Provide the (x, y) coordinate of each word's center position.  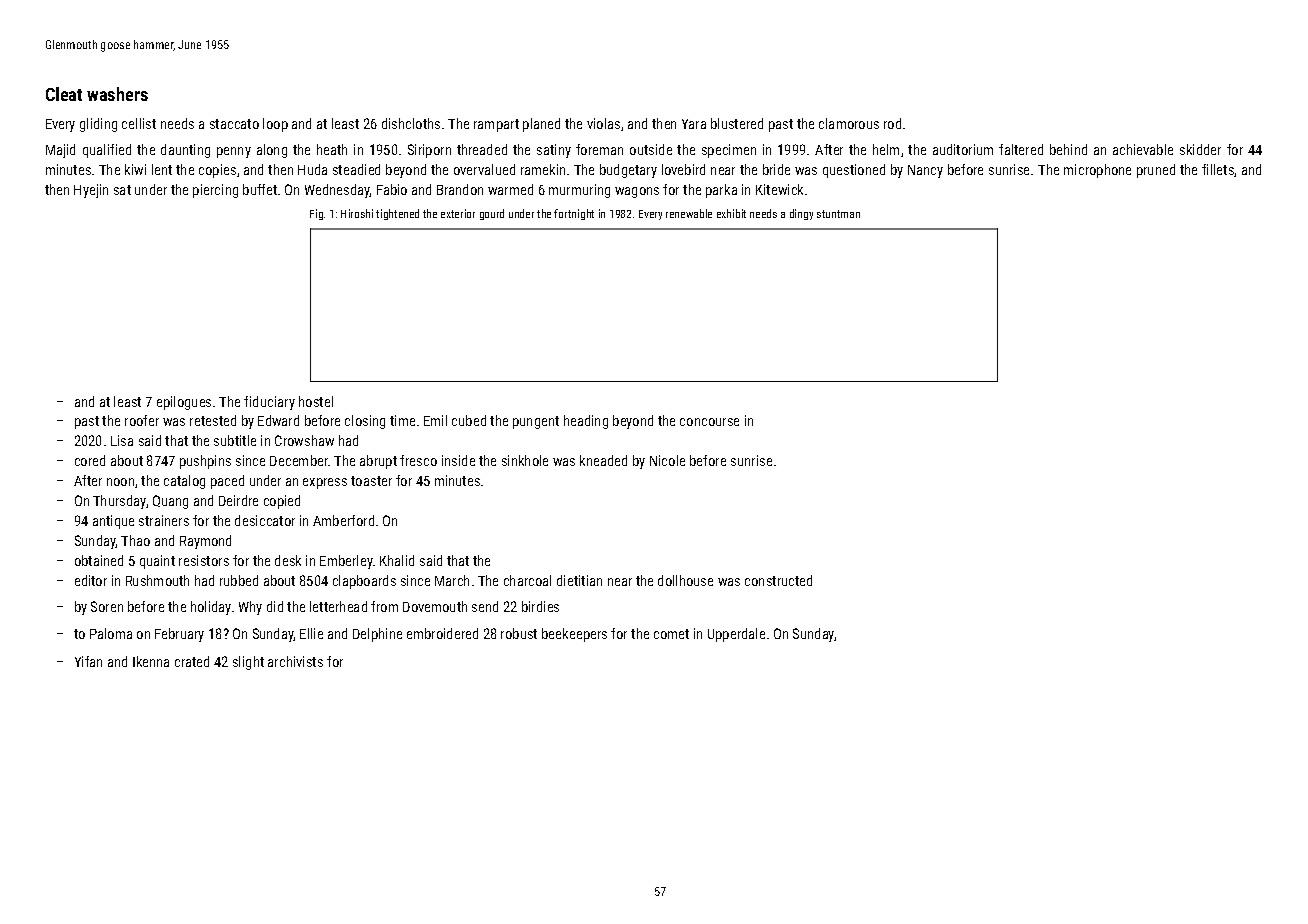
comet (671, 634)
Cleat (64, 94)
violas (603, 123)
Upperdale (736, 635)
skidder (1200, 149)
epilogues (184, 403)
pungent (536, 422)
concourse (709, 422)
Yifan (88, 661)
